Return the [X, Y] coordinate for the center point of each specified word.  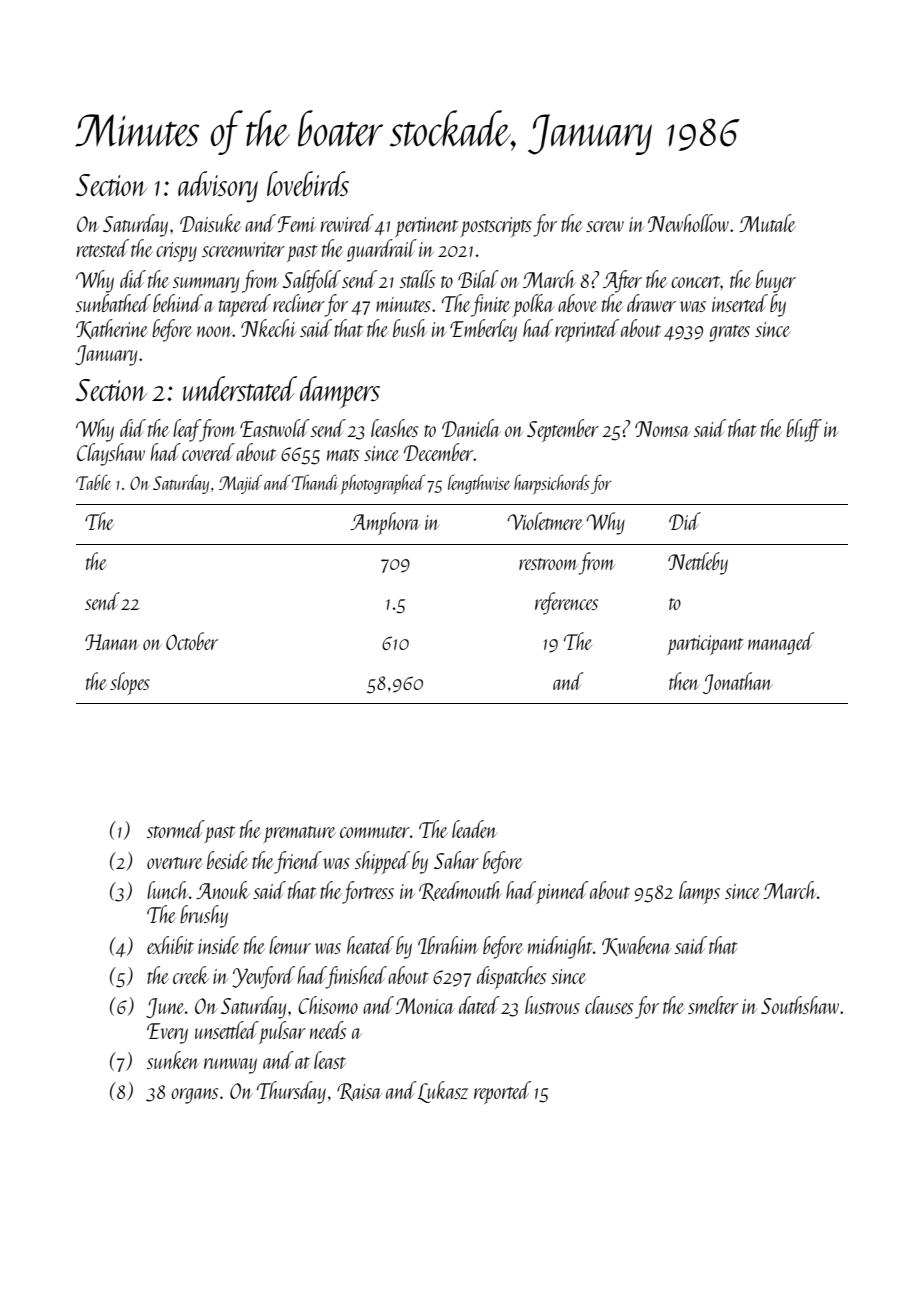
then [684, 681]
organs [194, 1096]
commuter [375, 832]
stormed [175, 829]
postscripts [496, 227]
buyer [776, 281]
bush [410, 328]
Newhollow [688, 223]
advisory [218, 187]
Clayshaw [111, 454]
